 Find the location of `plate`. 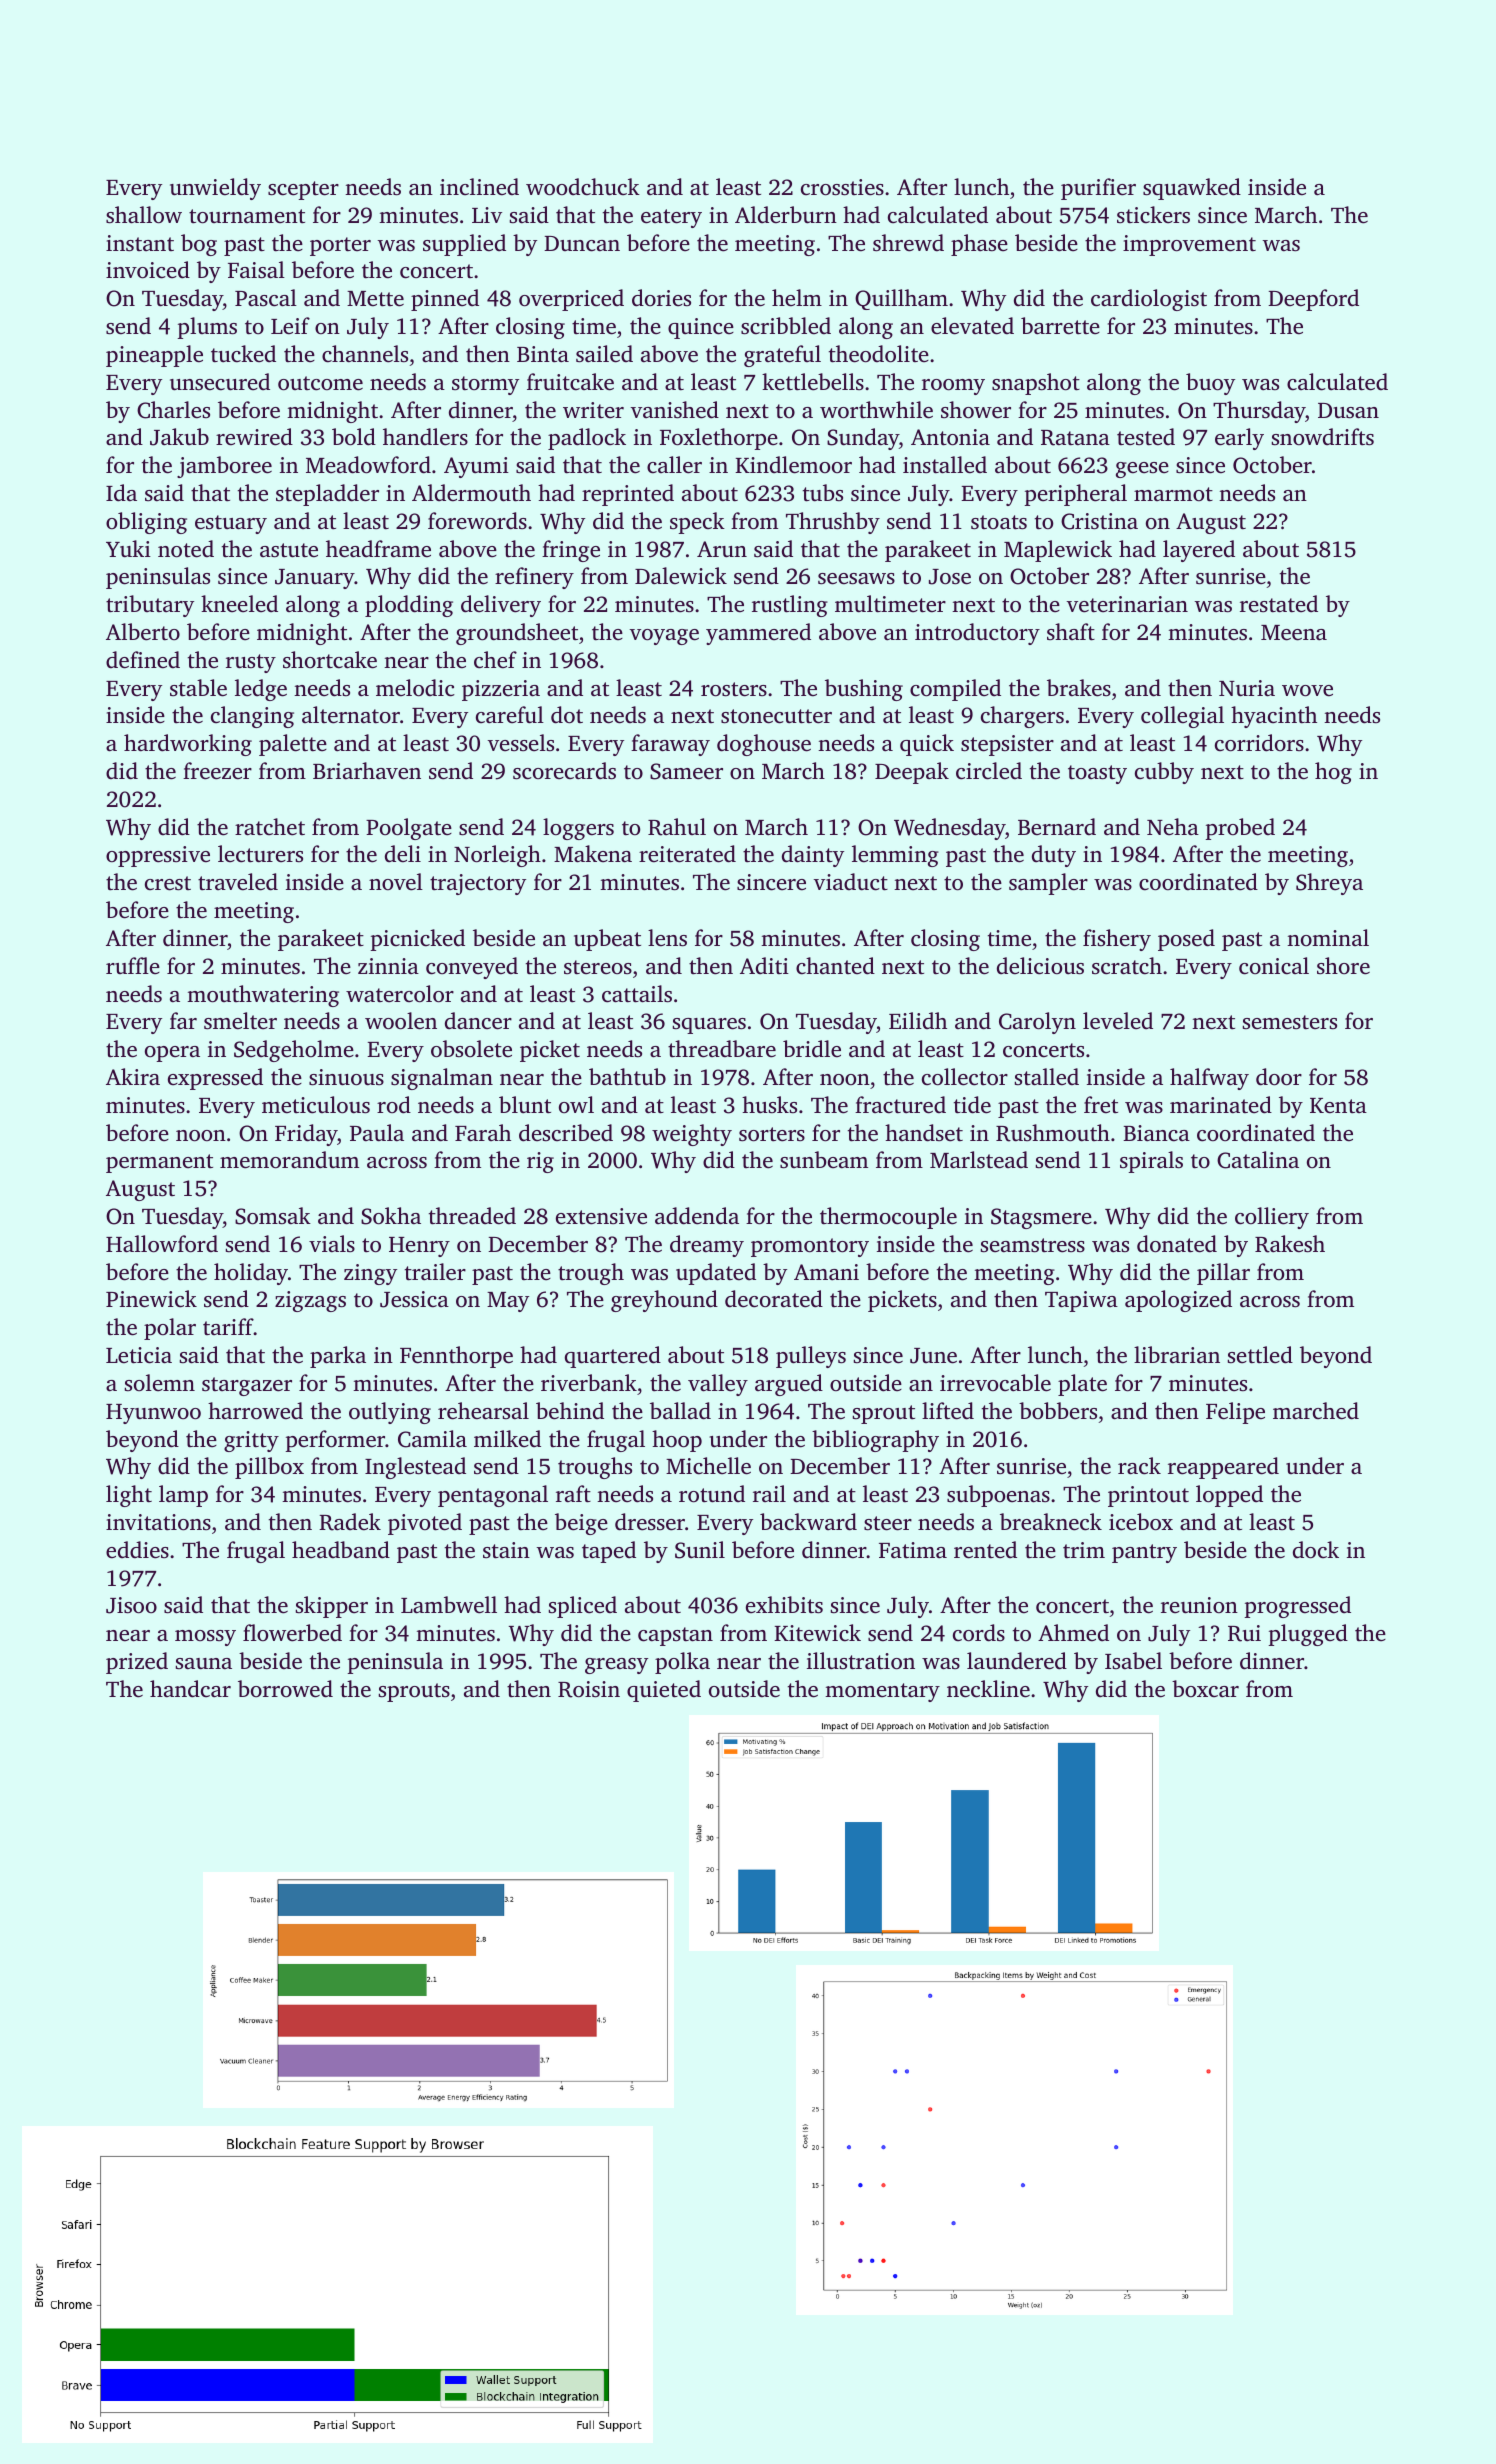

plate is located at coordinates (1082, 1385).
